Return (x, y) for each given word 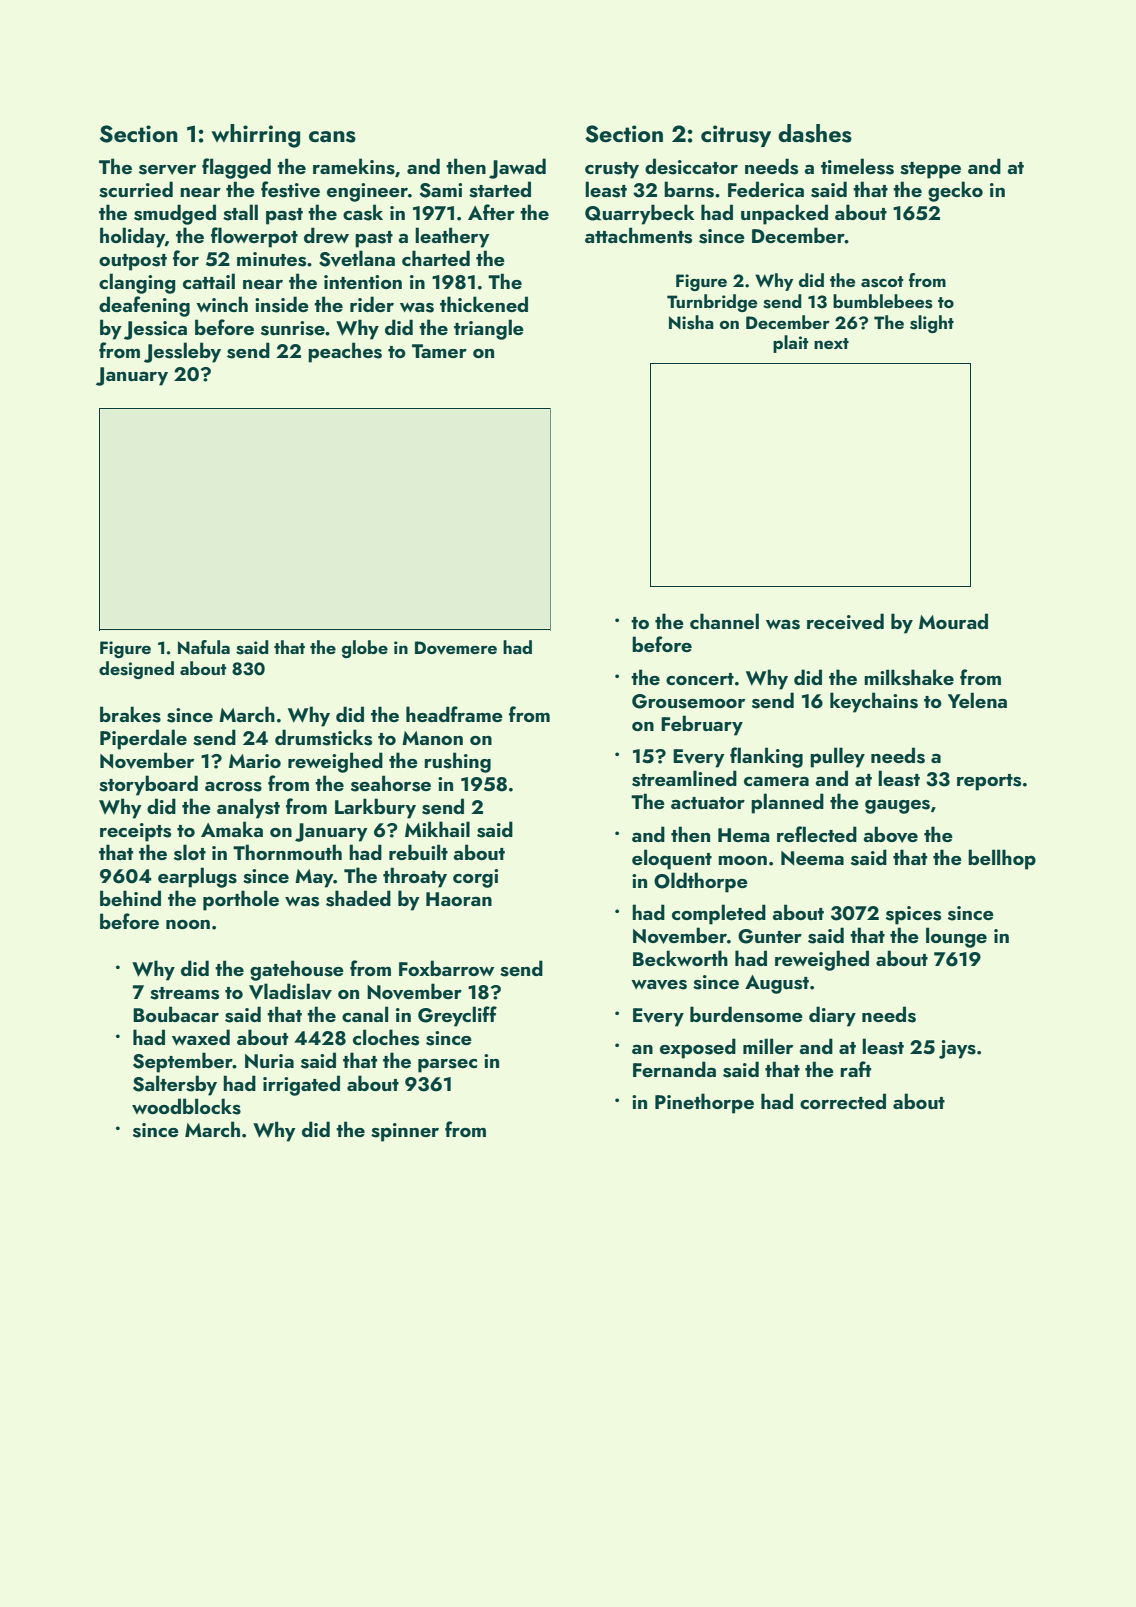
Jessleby (182, 352)
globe (365, 649)
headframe (454, 714)
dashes (815, 133)
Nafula (204, 647)
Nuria (269, 1061)
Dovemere (456, 648)
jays (957, 1049)
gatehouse (297, 970)
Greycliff (457, 1016)
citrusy (736, 136)
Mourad (953, 621)
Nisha (691, 322)
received (845, 621)
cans (332, 137)
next (831, 343)
